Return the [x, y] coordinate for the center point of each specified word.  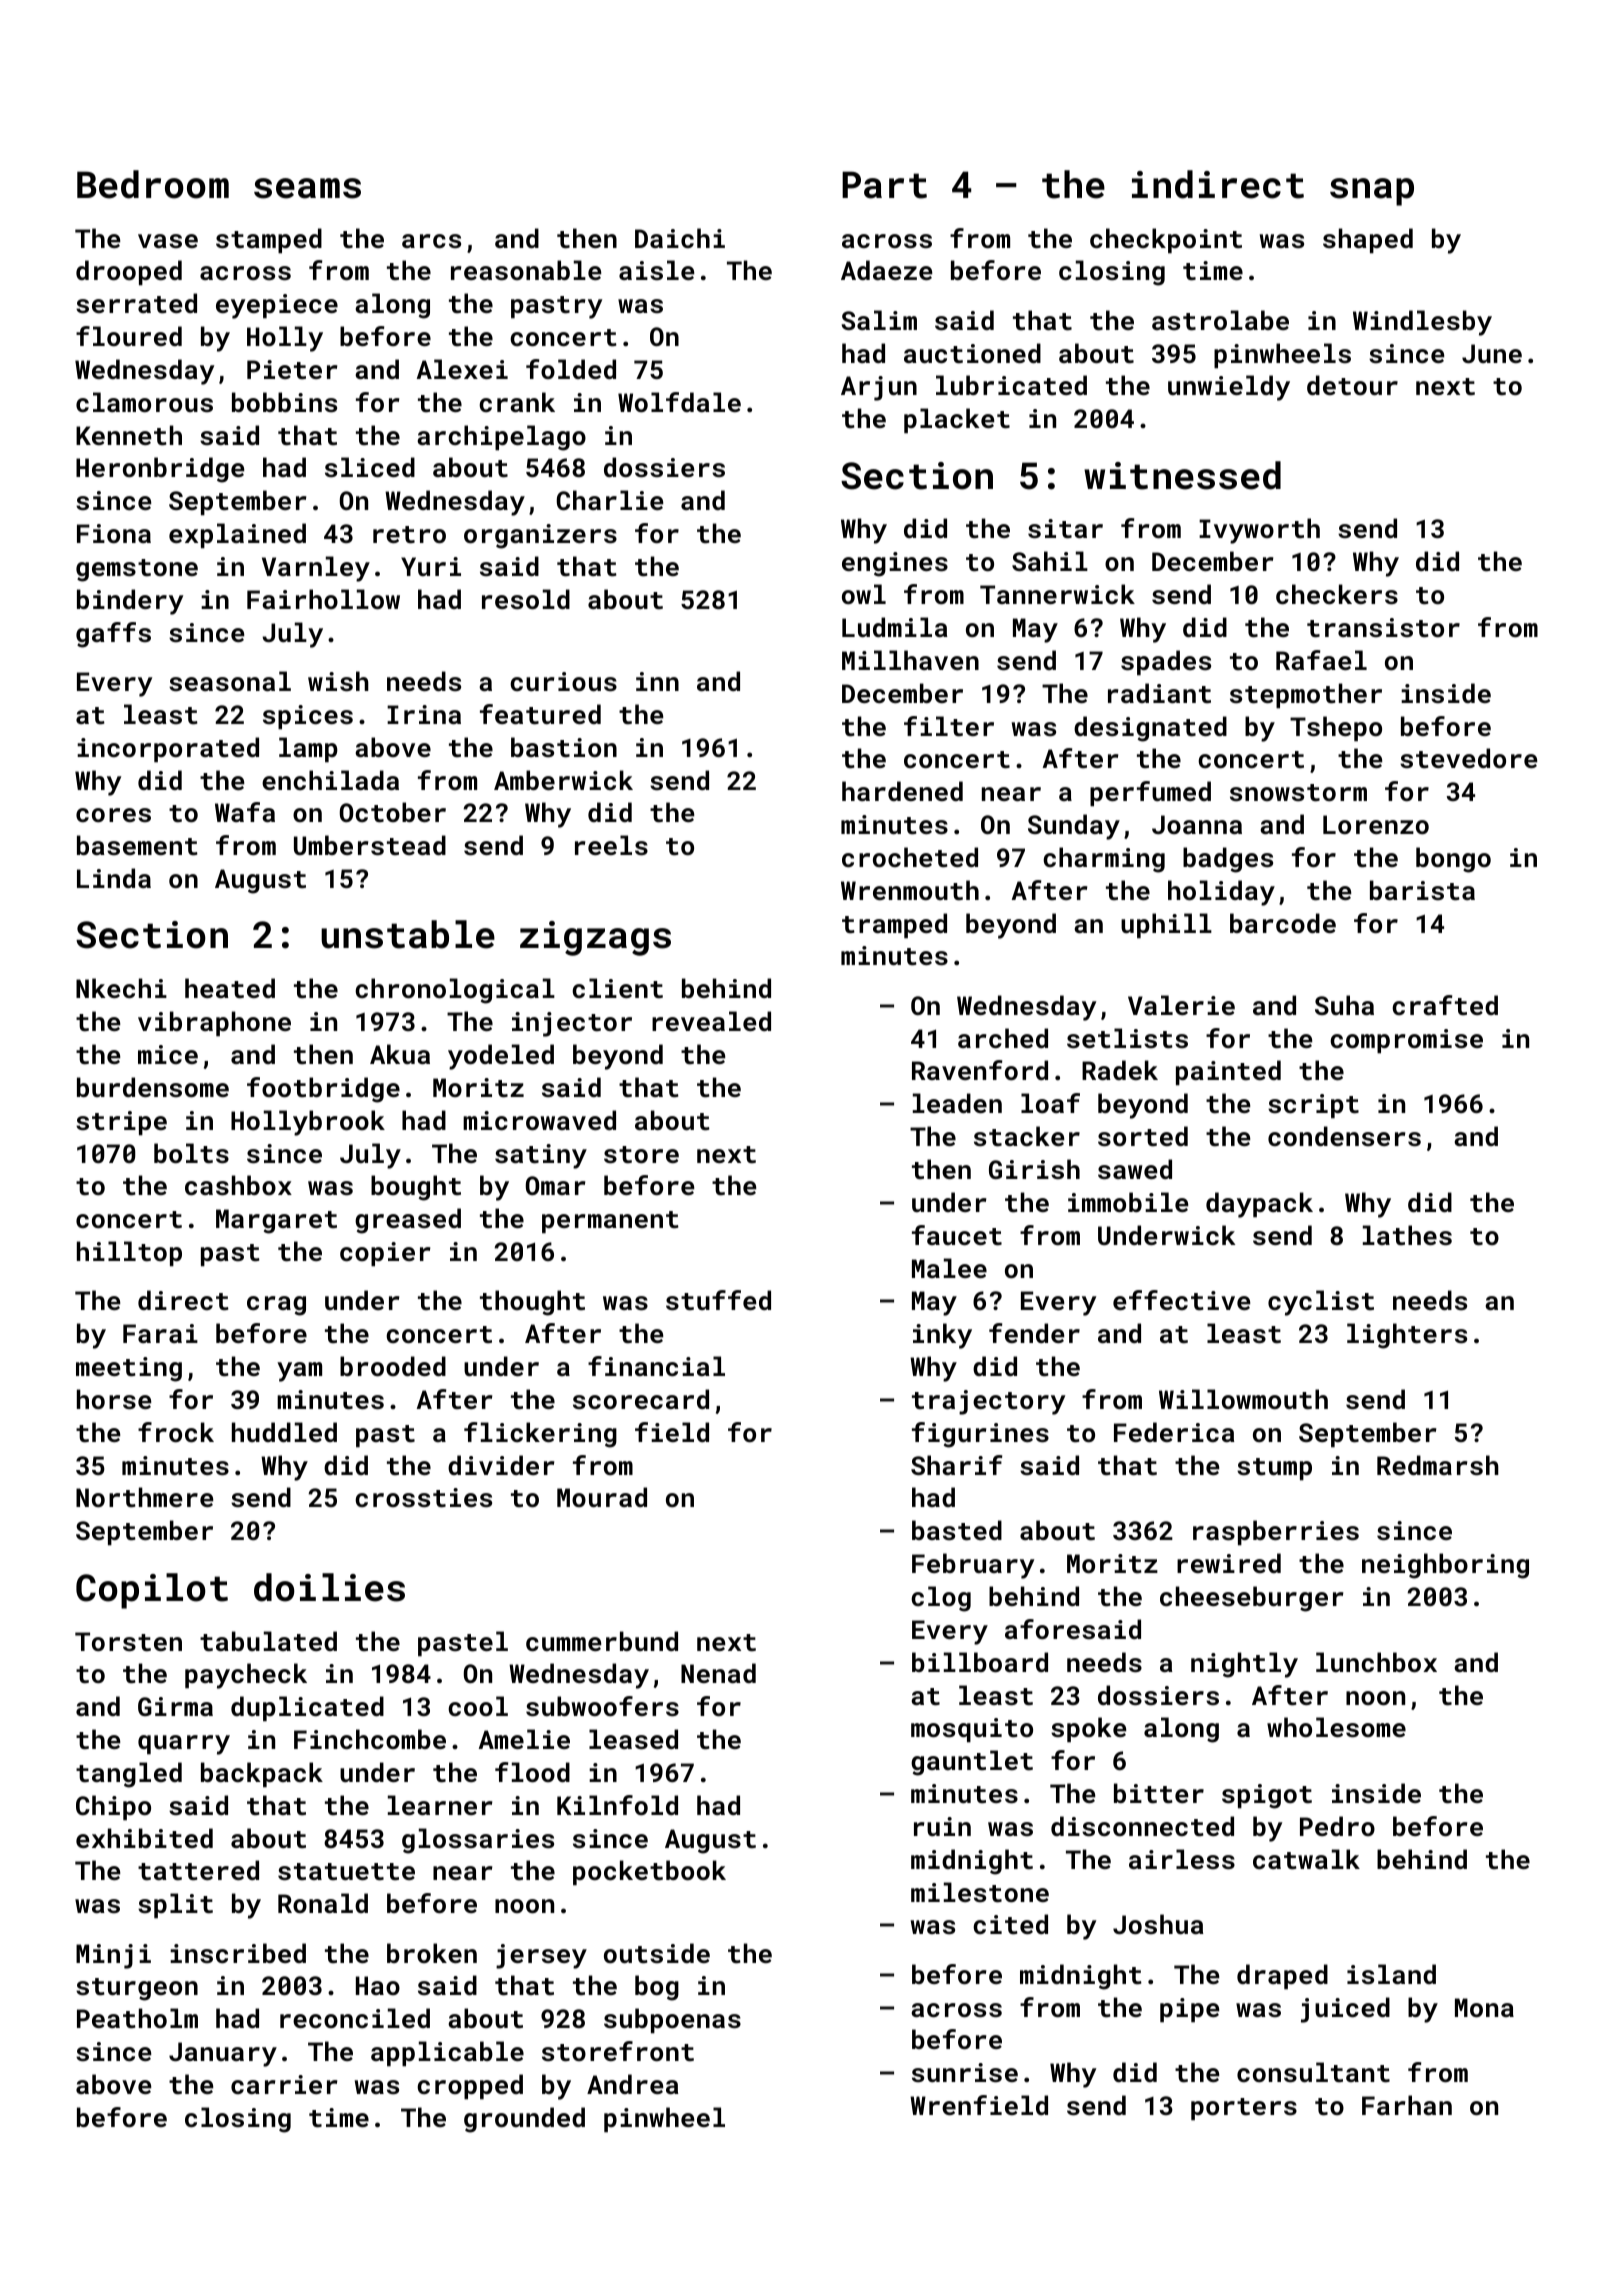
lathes [1407, 1235]
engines [895, 564]
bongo [1453, 860]
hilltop [129, 1253]
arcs [431, 241]
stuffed [718, 1300]
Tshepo [1336, 728]
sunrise [965, 2072]
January [223, 2054]
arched [1003, 1038]
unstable [408, 934]
